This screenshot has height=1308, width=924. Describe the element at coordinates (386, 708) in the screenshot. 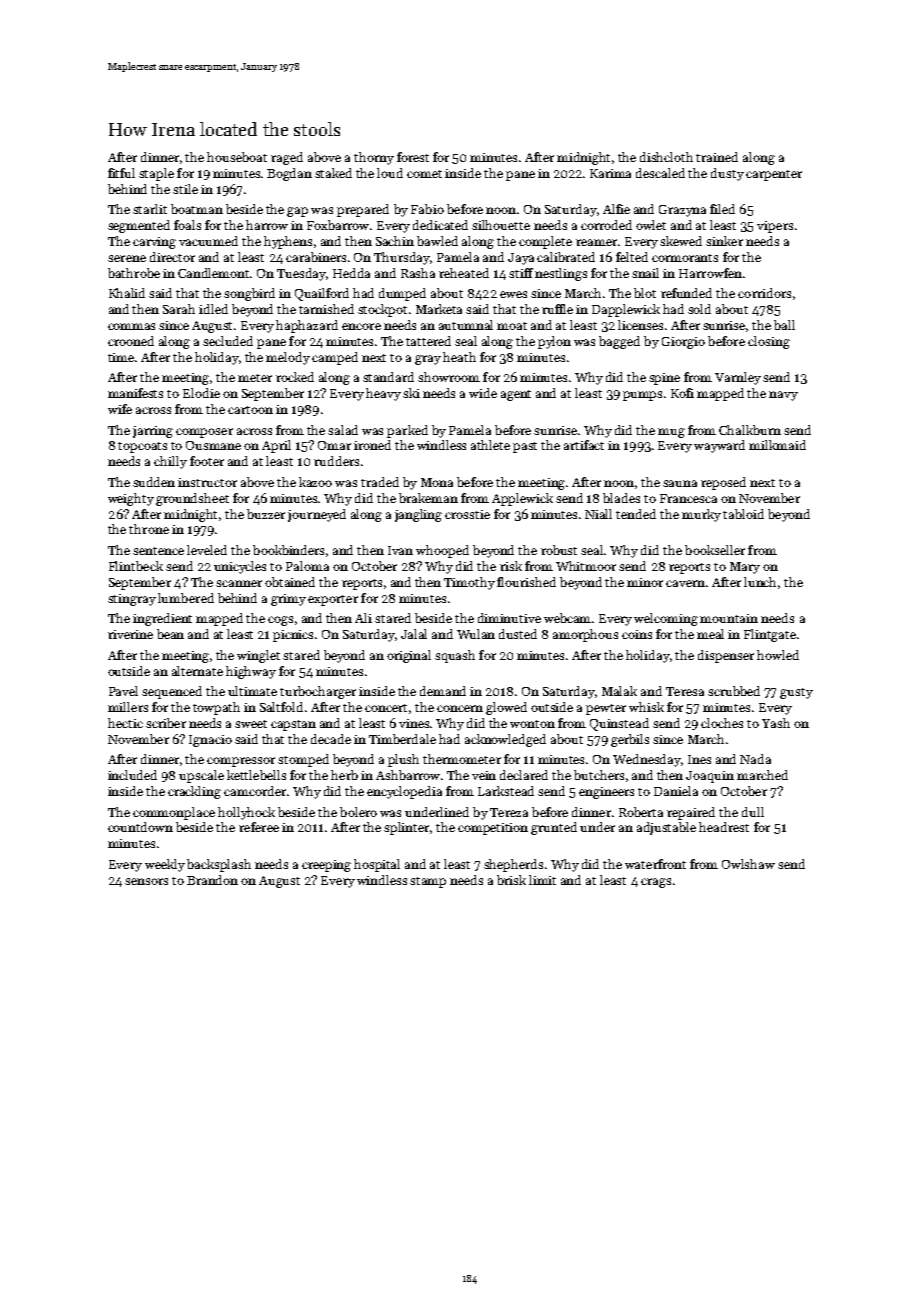

I see `concert` at that location.
